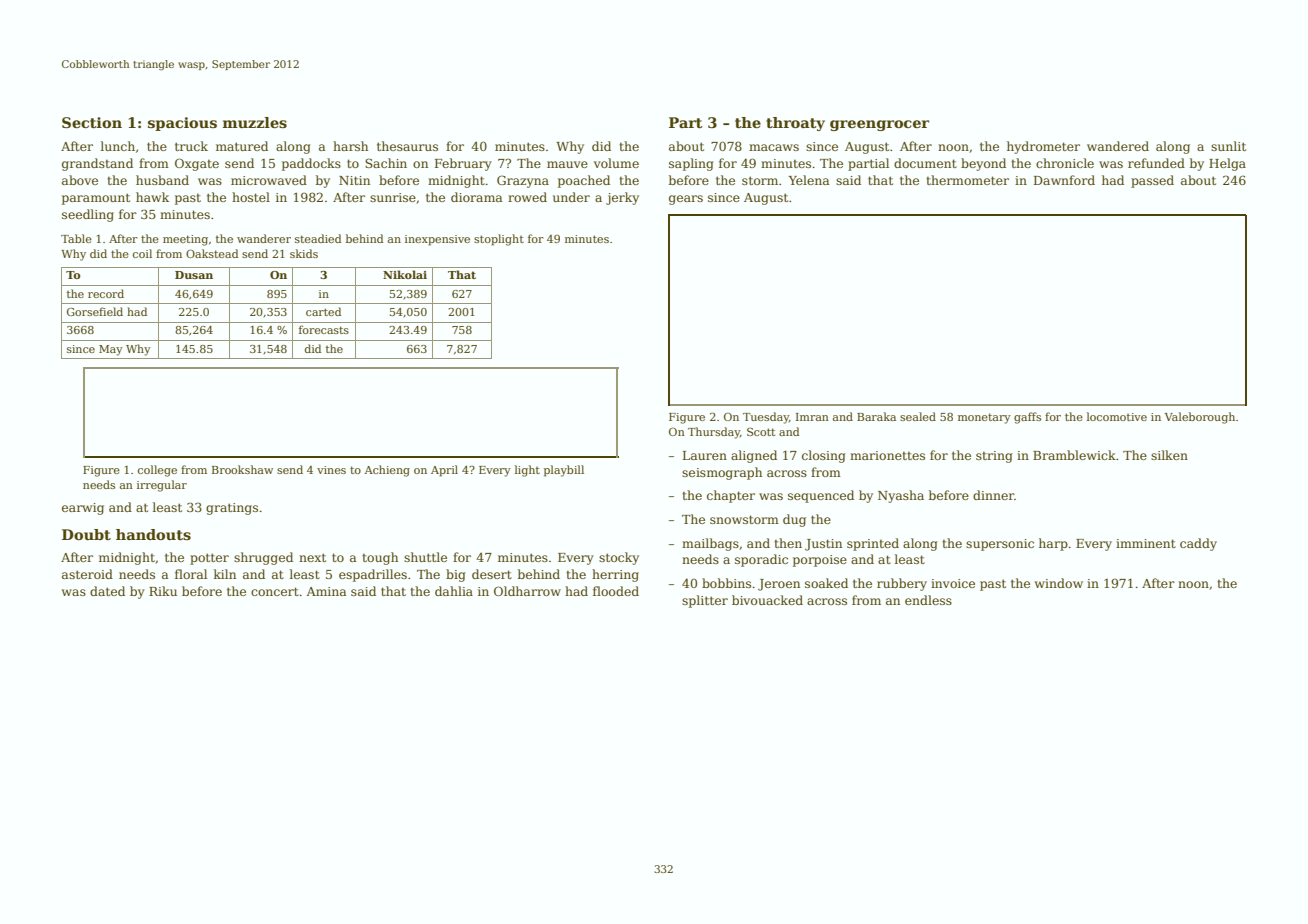 The height and width of the screenshot is (924, 1308). What do you see at coordinates (1152, 181) in the screenshot?
I see `passed` at bounding box center [1152, 181].
